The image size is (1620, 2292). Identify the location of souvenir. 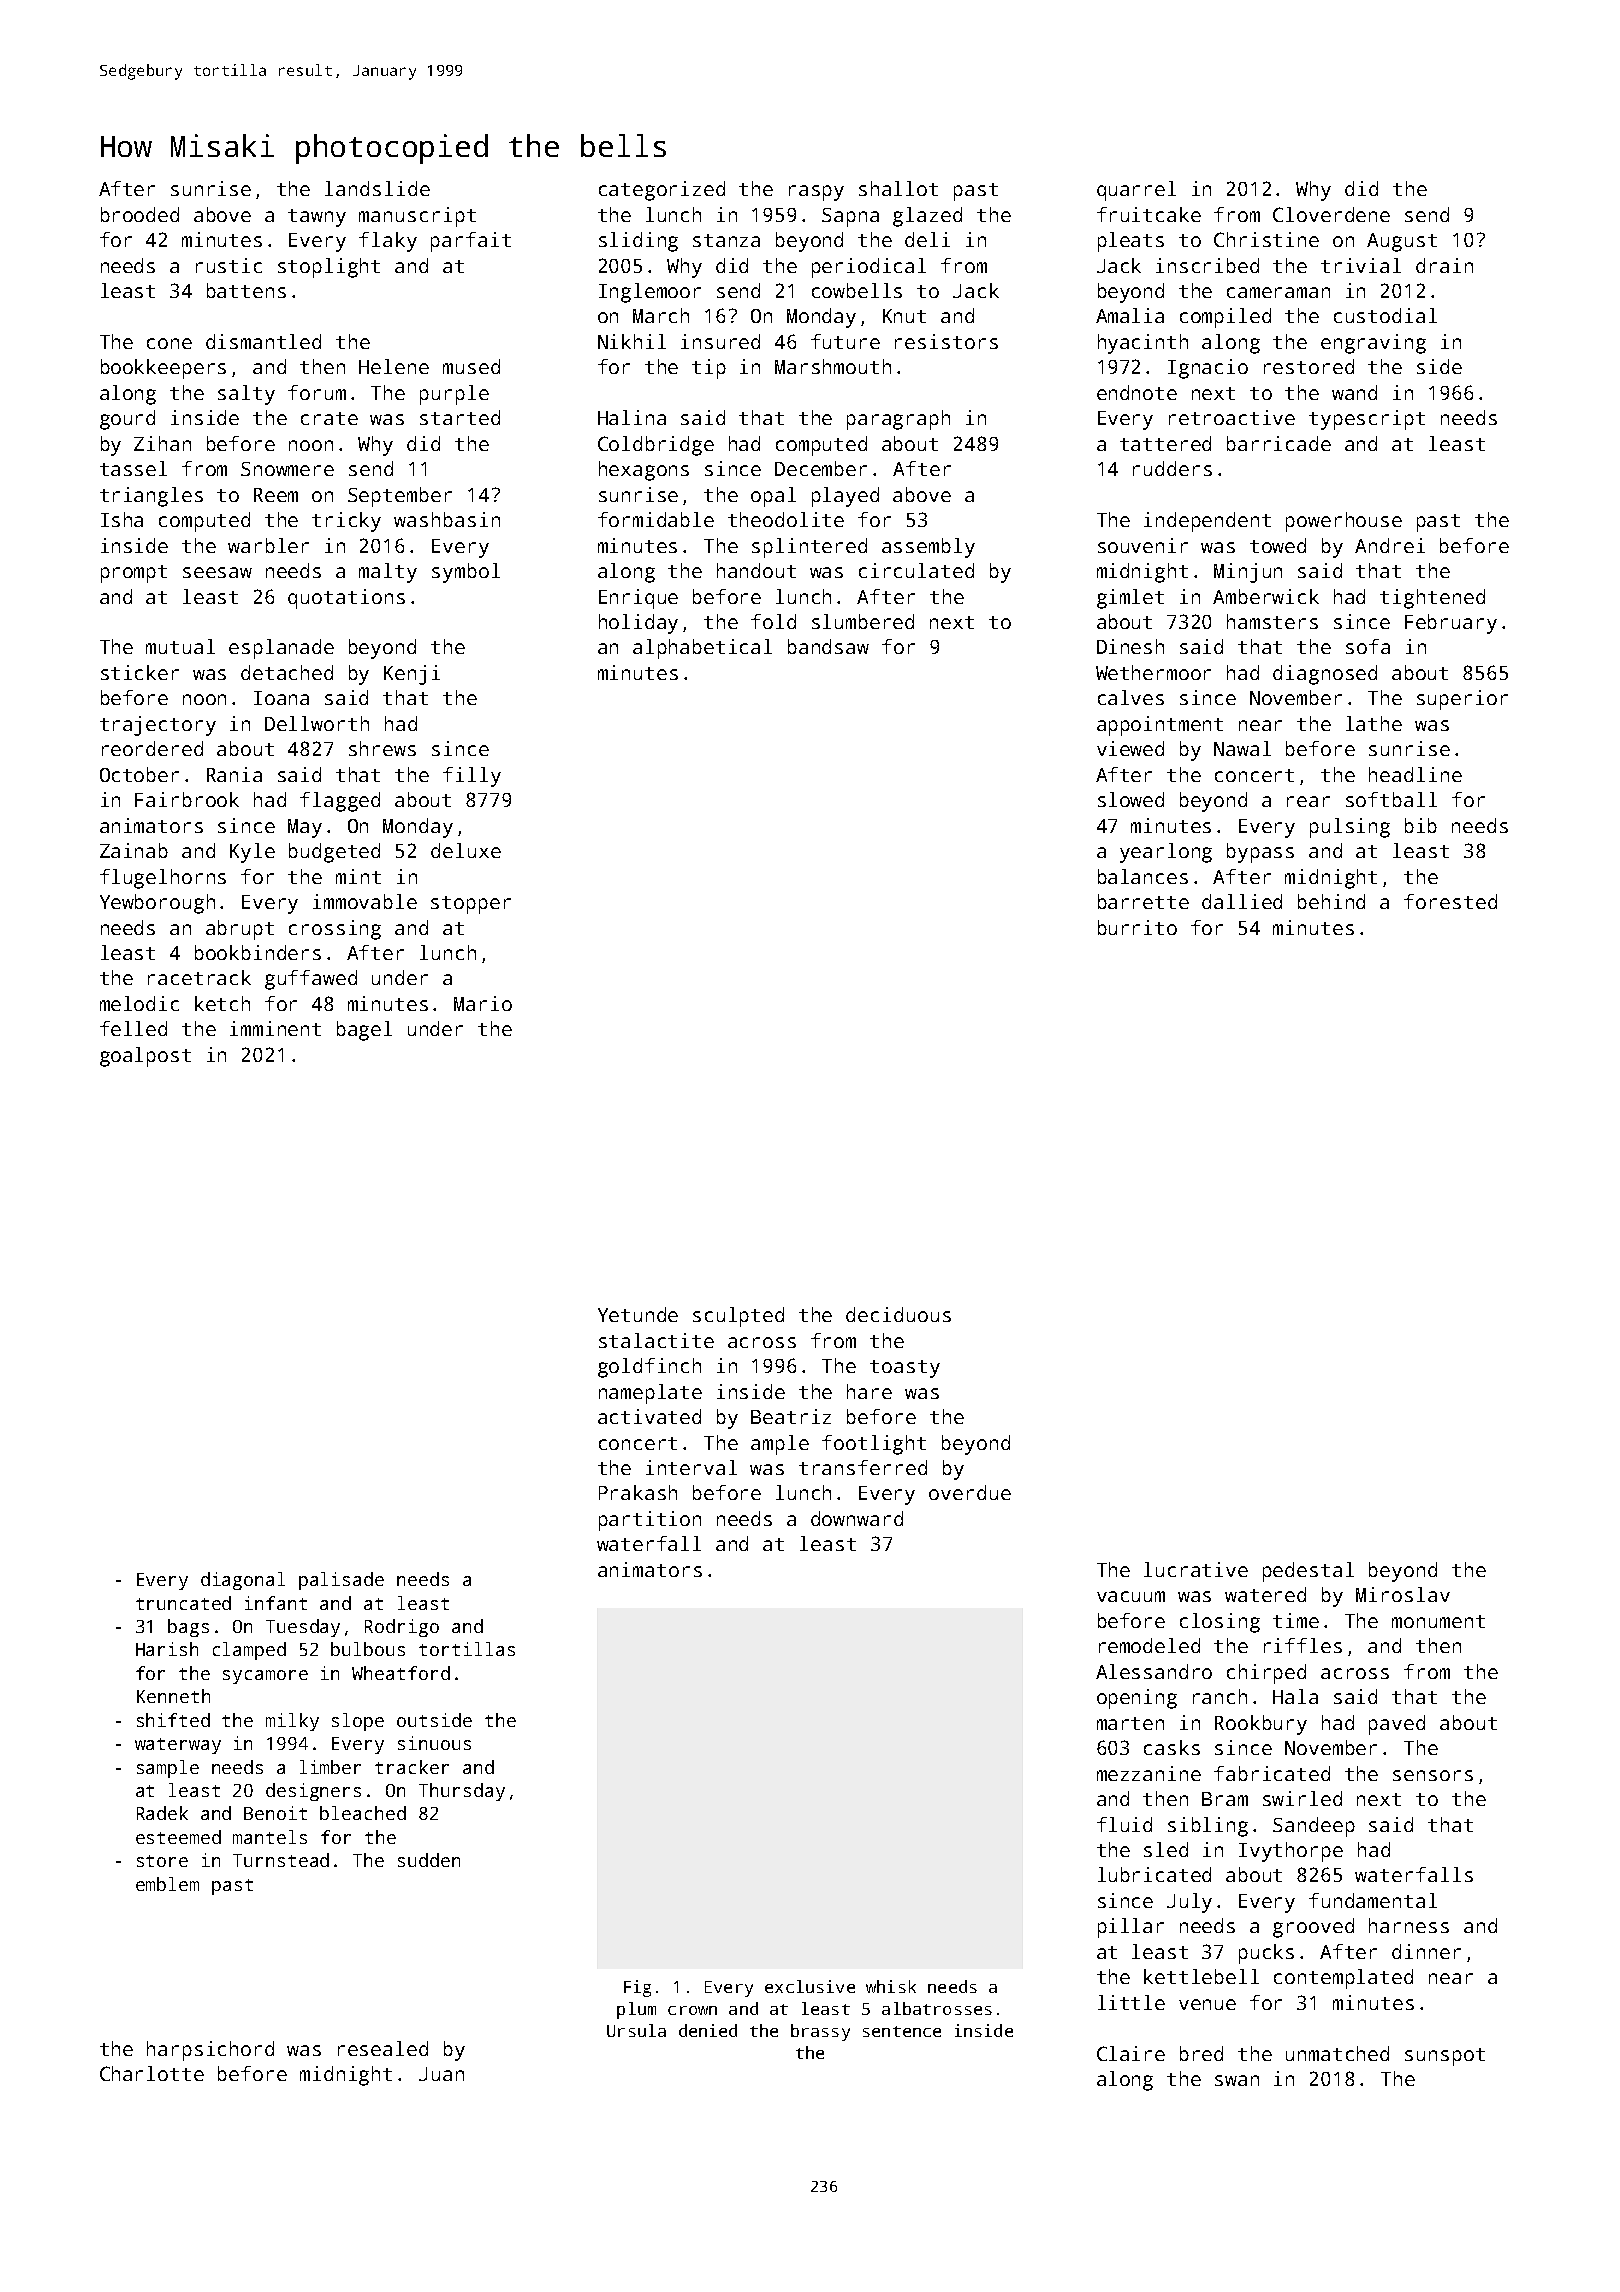
(1143, 545).
